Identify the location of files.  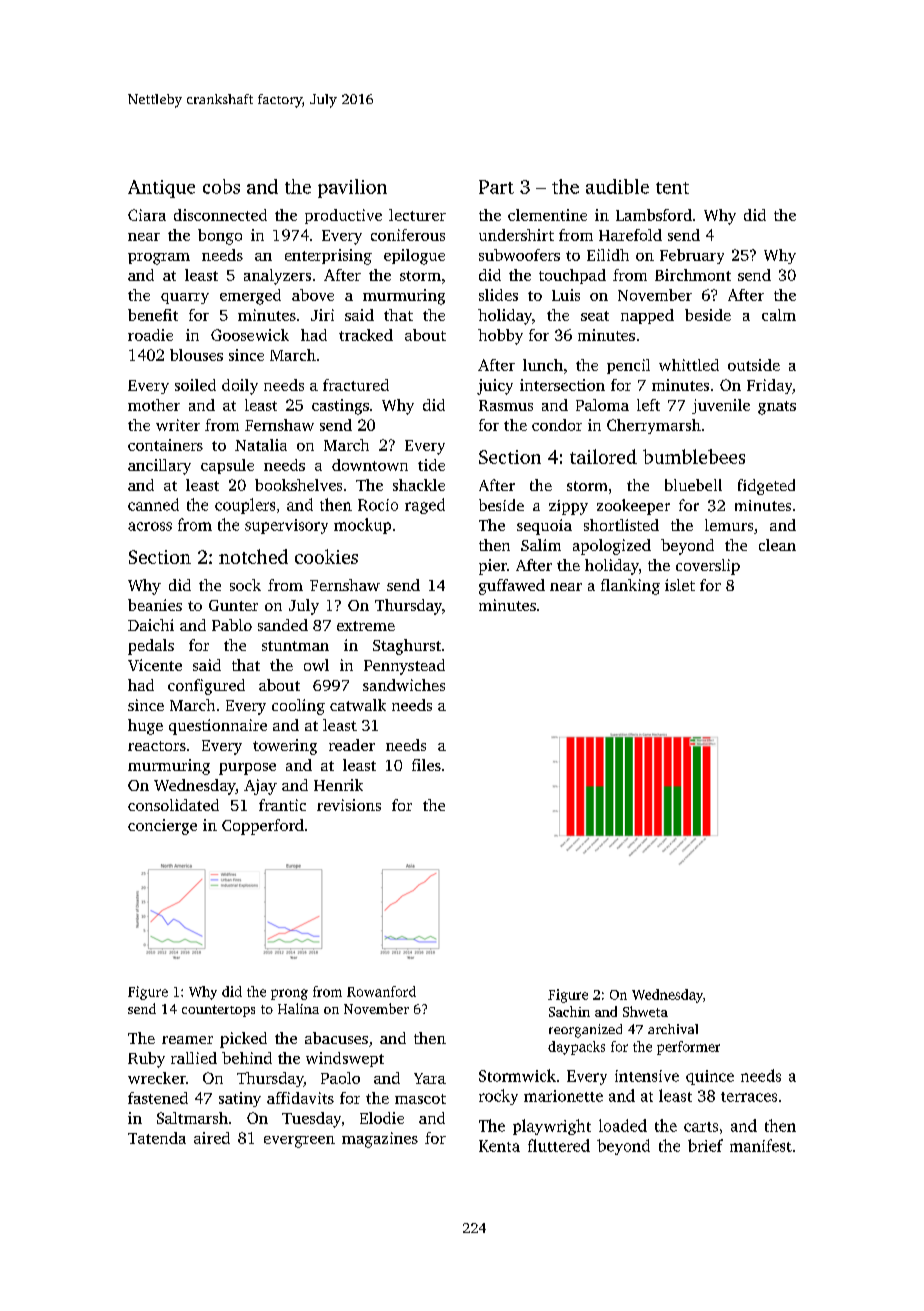
(426, 765).
